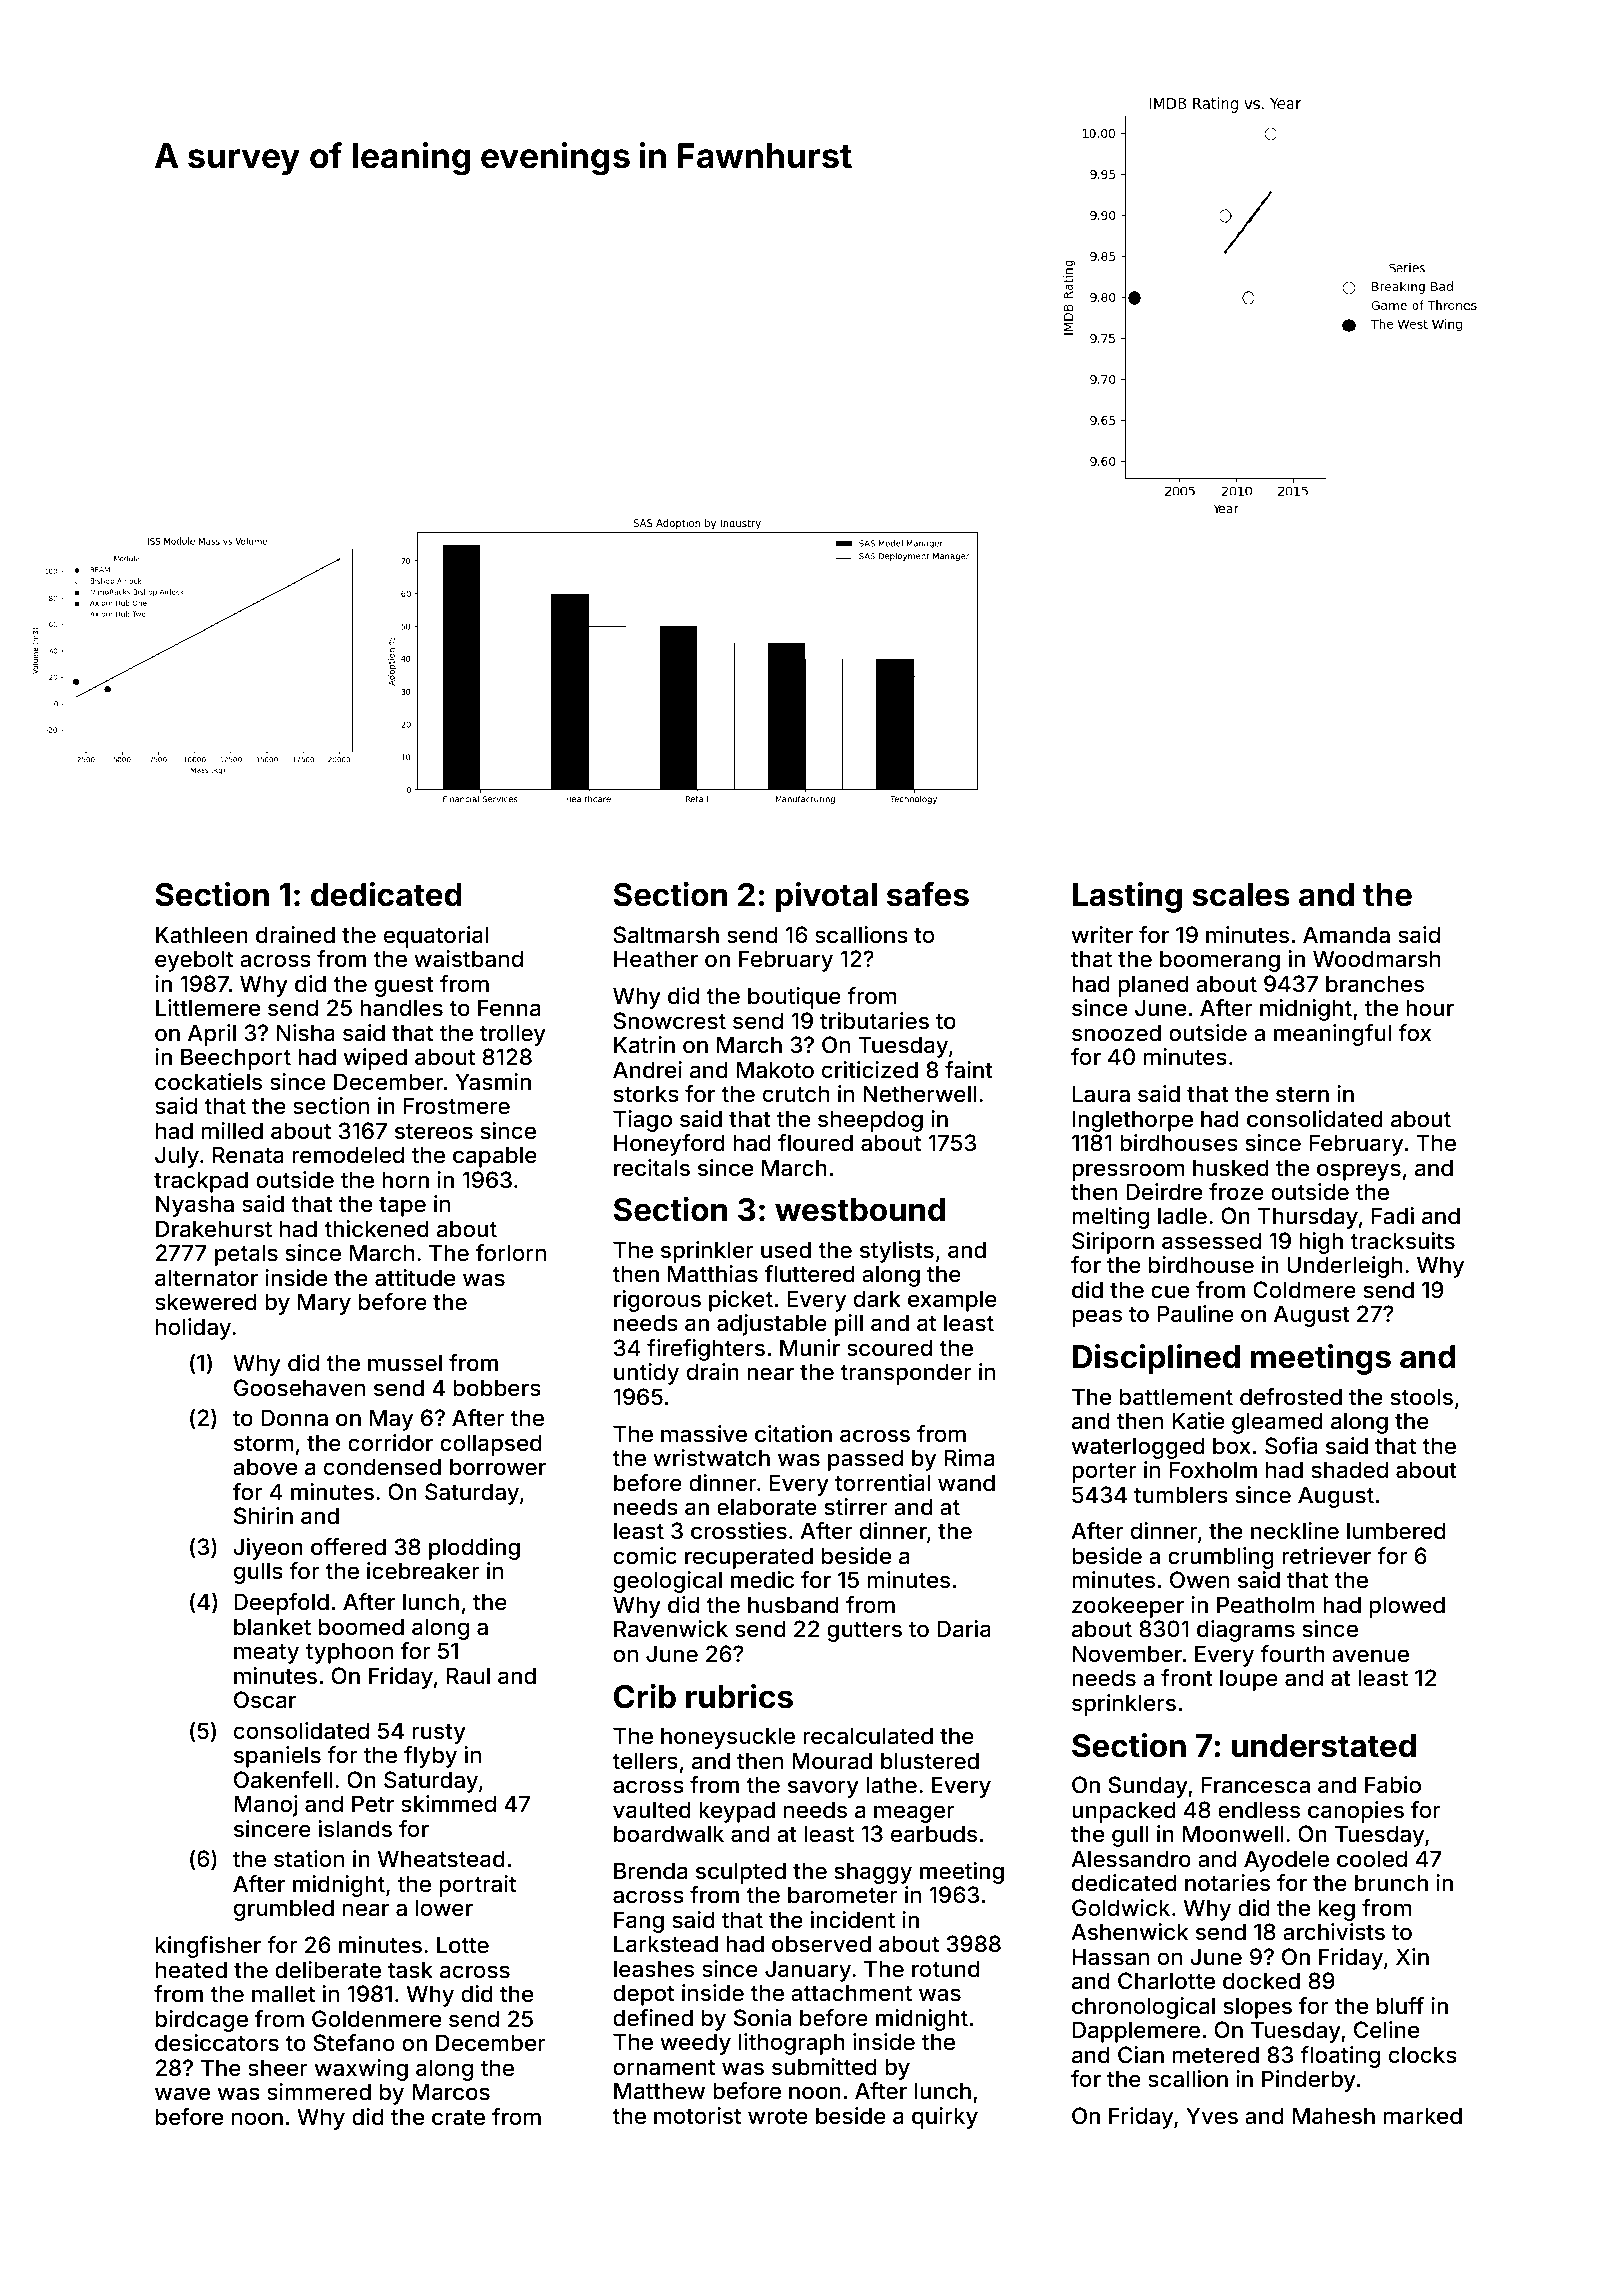  Describe the element at coordinates (1376, 959) in the screenshot. I see `Woodmarsh` at that location.
